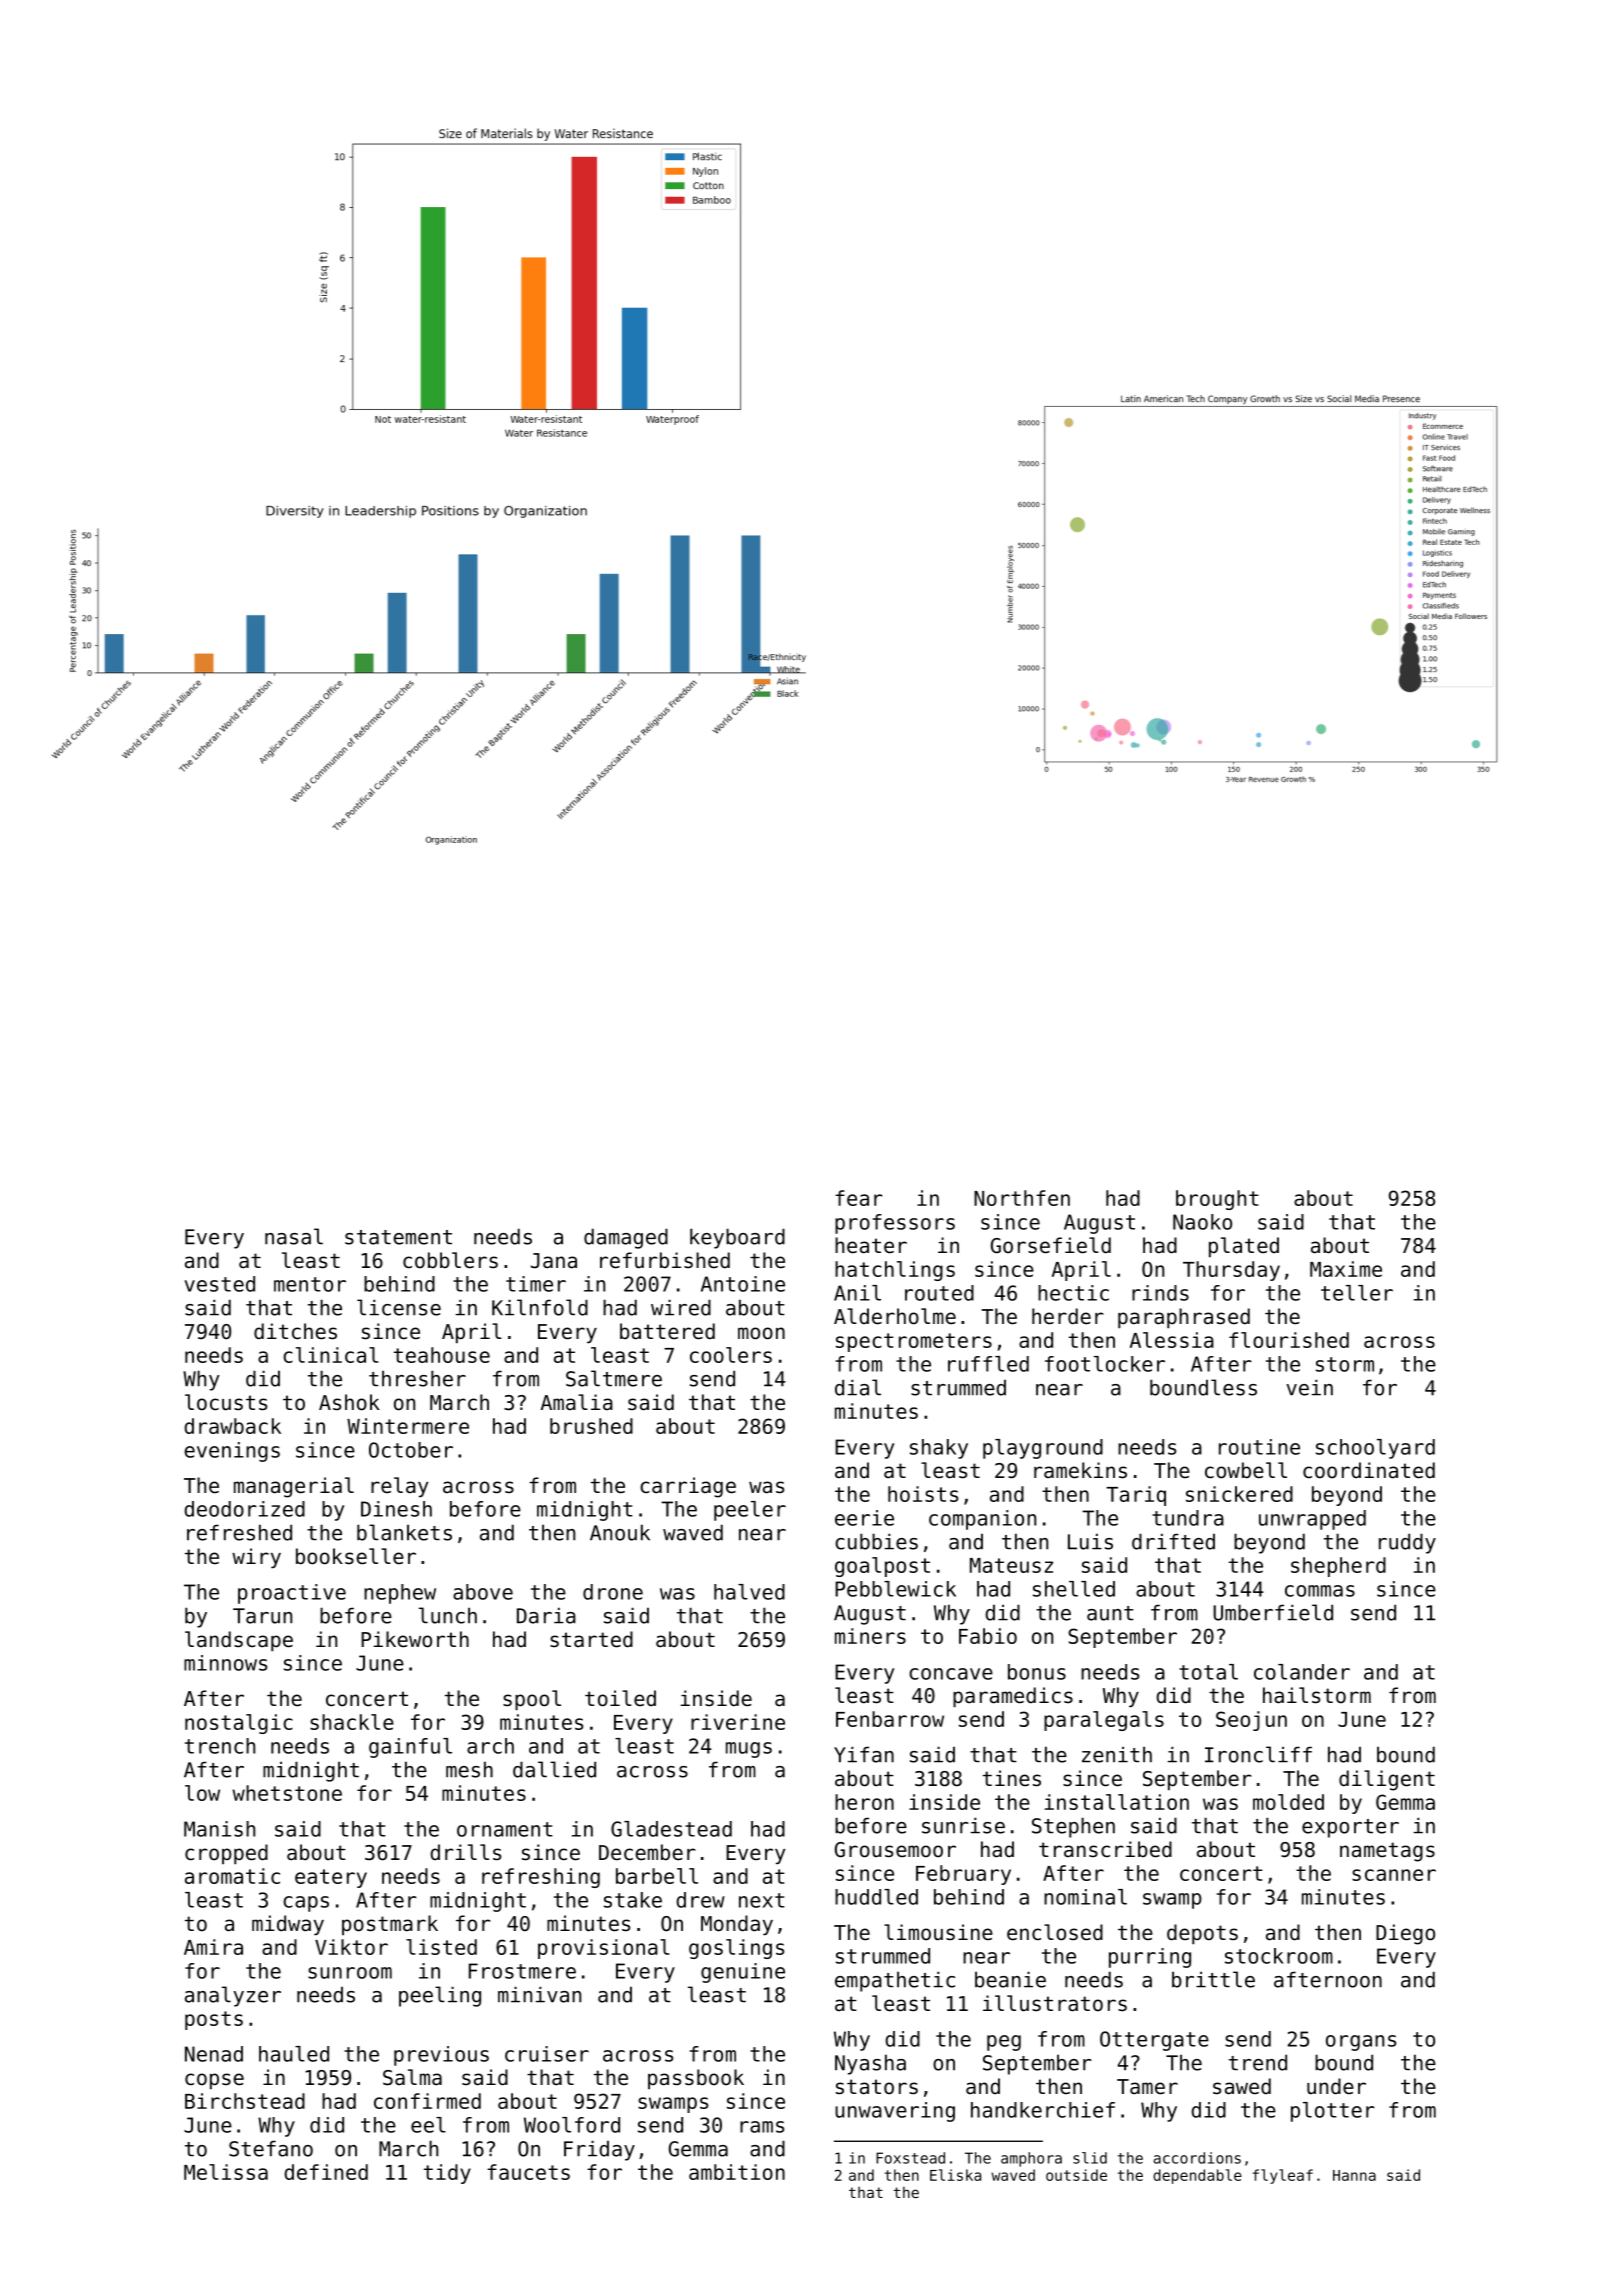  What do you see at coordinates (1217, 1200) in the image?
I see `brought` at bounding box center [1217, 1200].
